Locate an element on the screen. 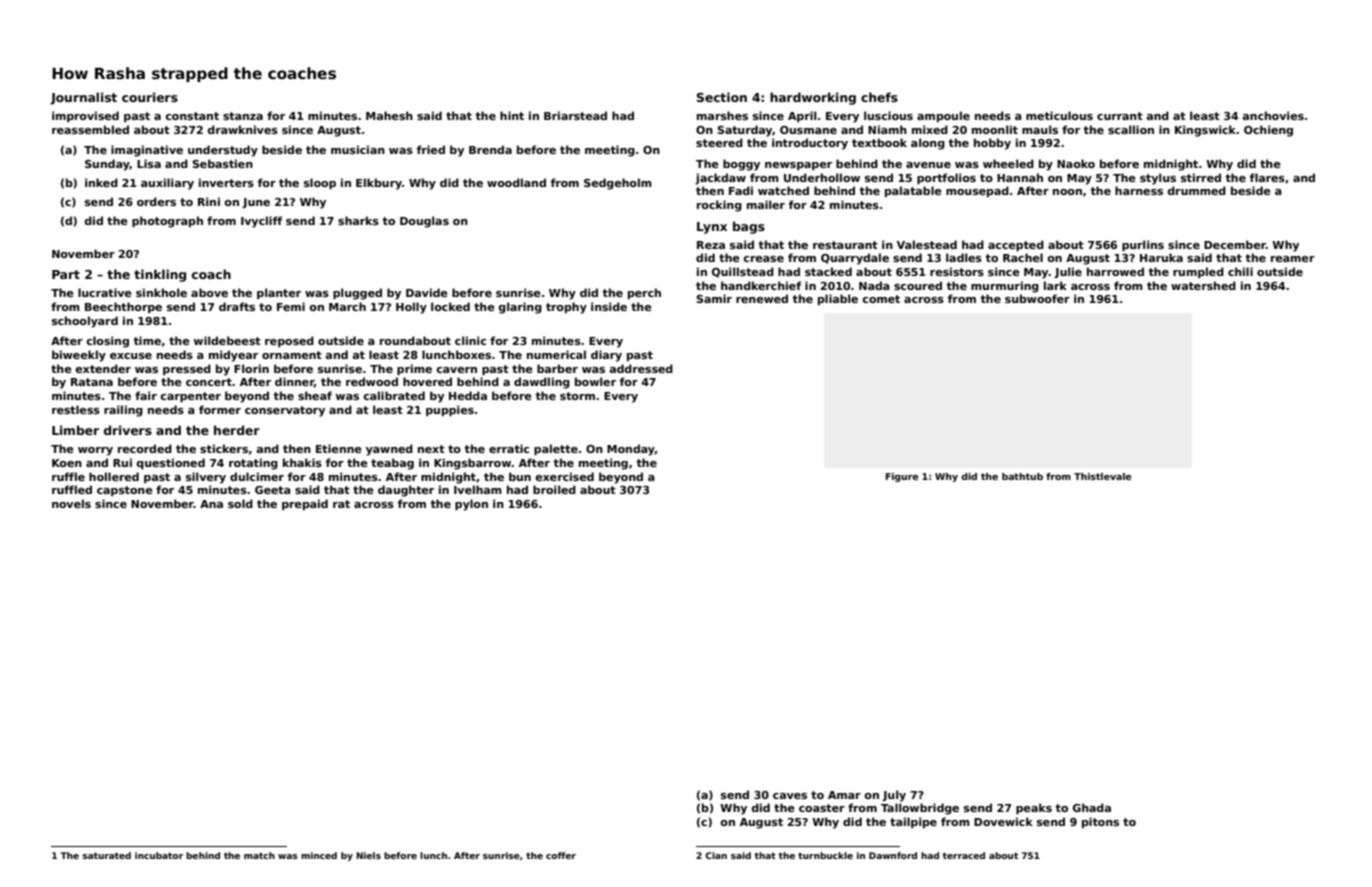 The width and height of the screenshot is (1372, 887). inked is located at coordinates (101, 182).
